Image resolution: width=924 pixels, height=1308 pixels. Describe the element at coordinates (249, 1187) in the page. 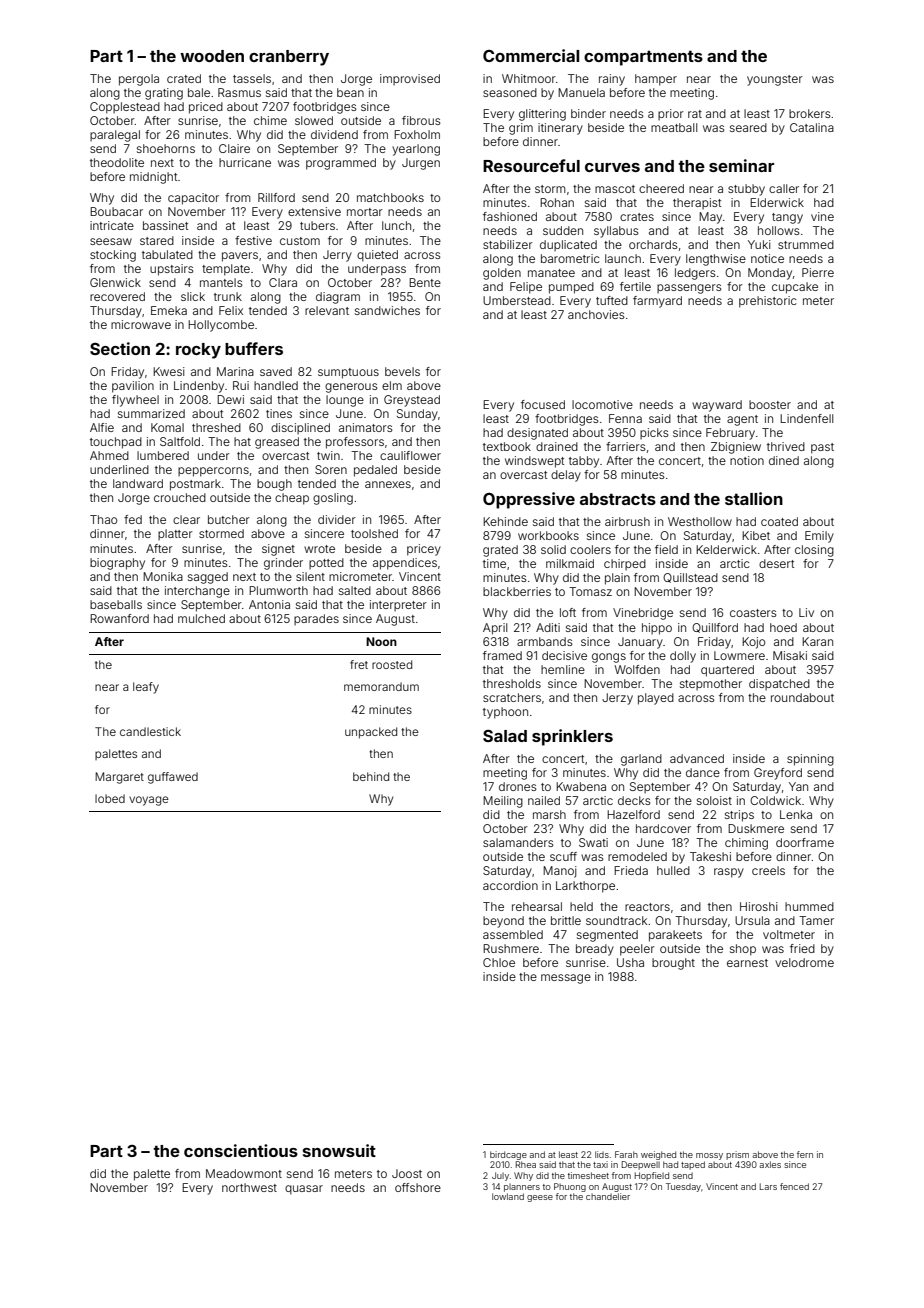

I see `northwest` at that location.
